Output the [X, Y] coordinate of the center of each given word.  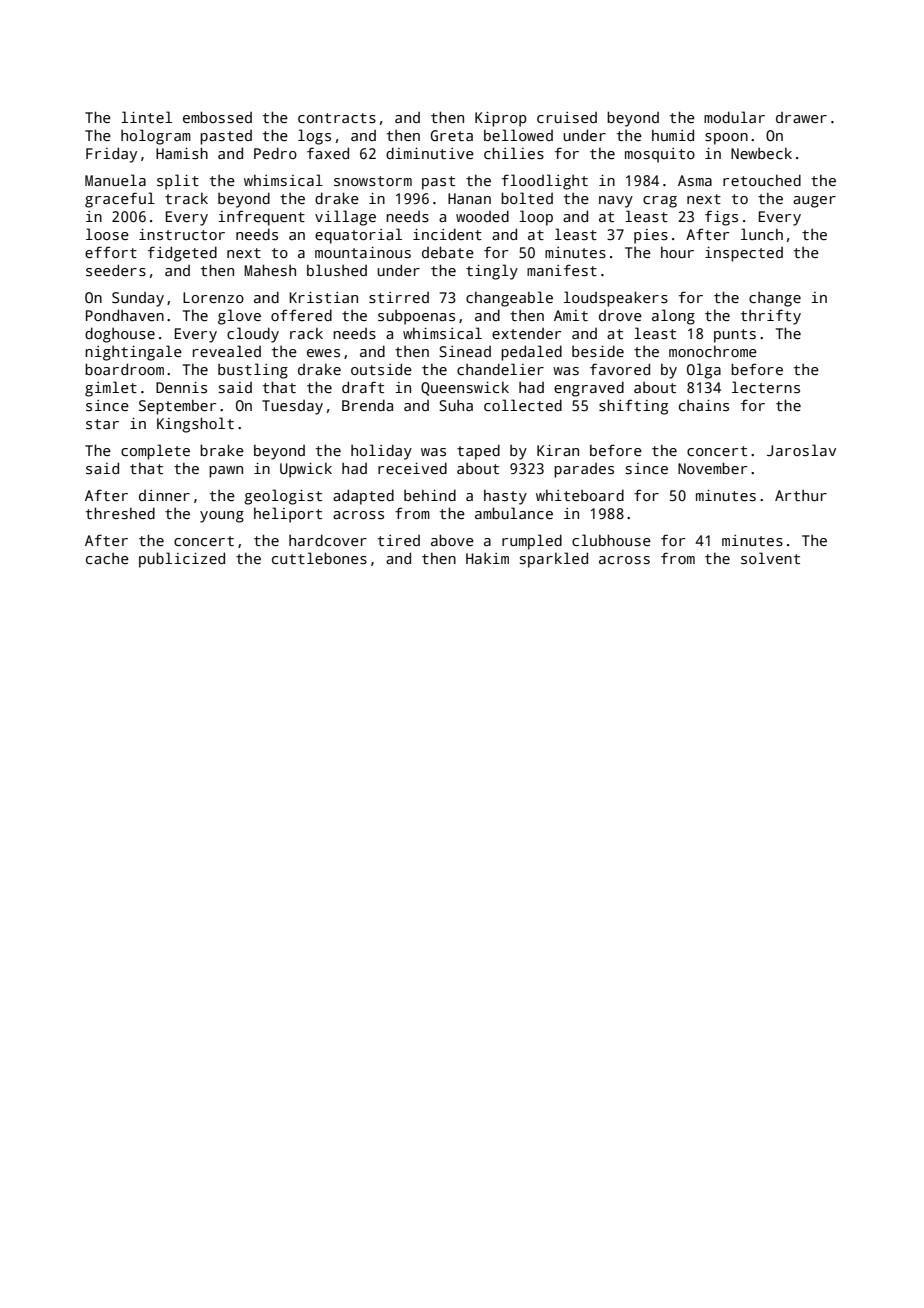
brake [222, 450]
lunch [762, 234]
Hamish [182, 153]
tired [399, 540]
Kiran [558, 450]
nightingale [133, 353]
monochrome [713, 351]
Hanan [469, 198]
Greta [452, 135]
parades [584, 470]
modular [734, 117]
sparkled [554, 560]
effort [111, 252]
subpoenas [416, 317]
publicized [182, 560]
